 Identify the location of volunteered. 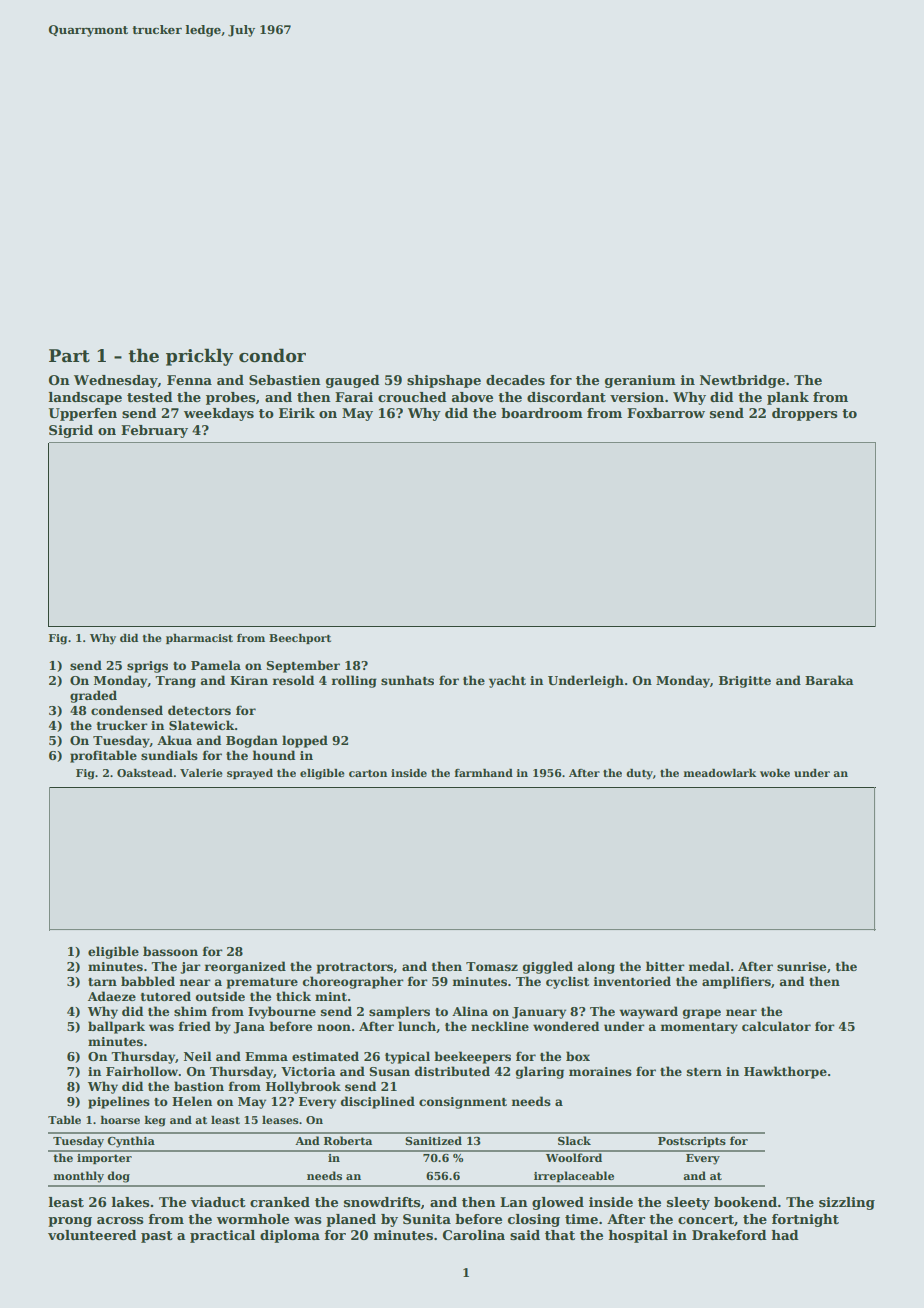
(92, 1235).
